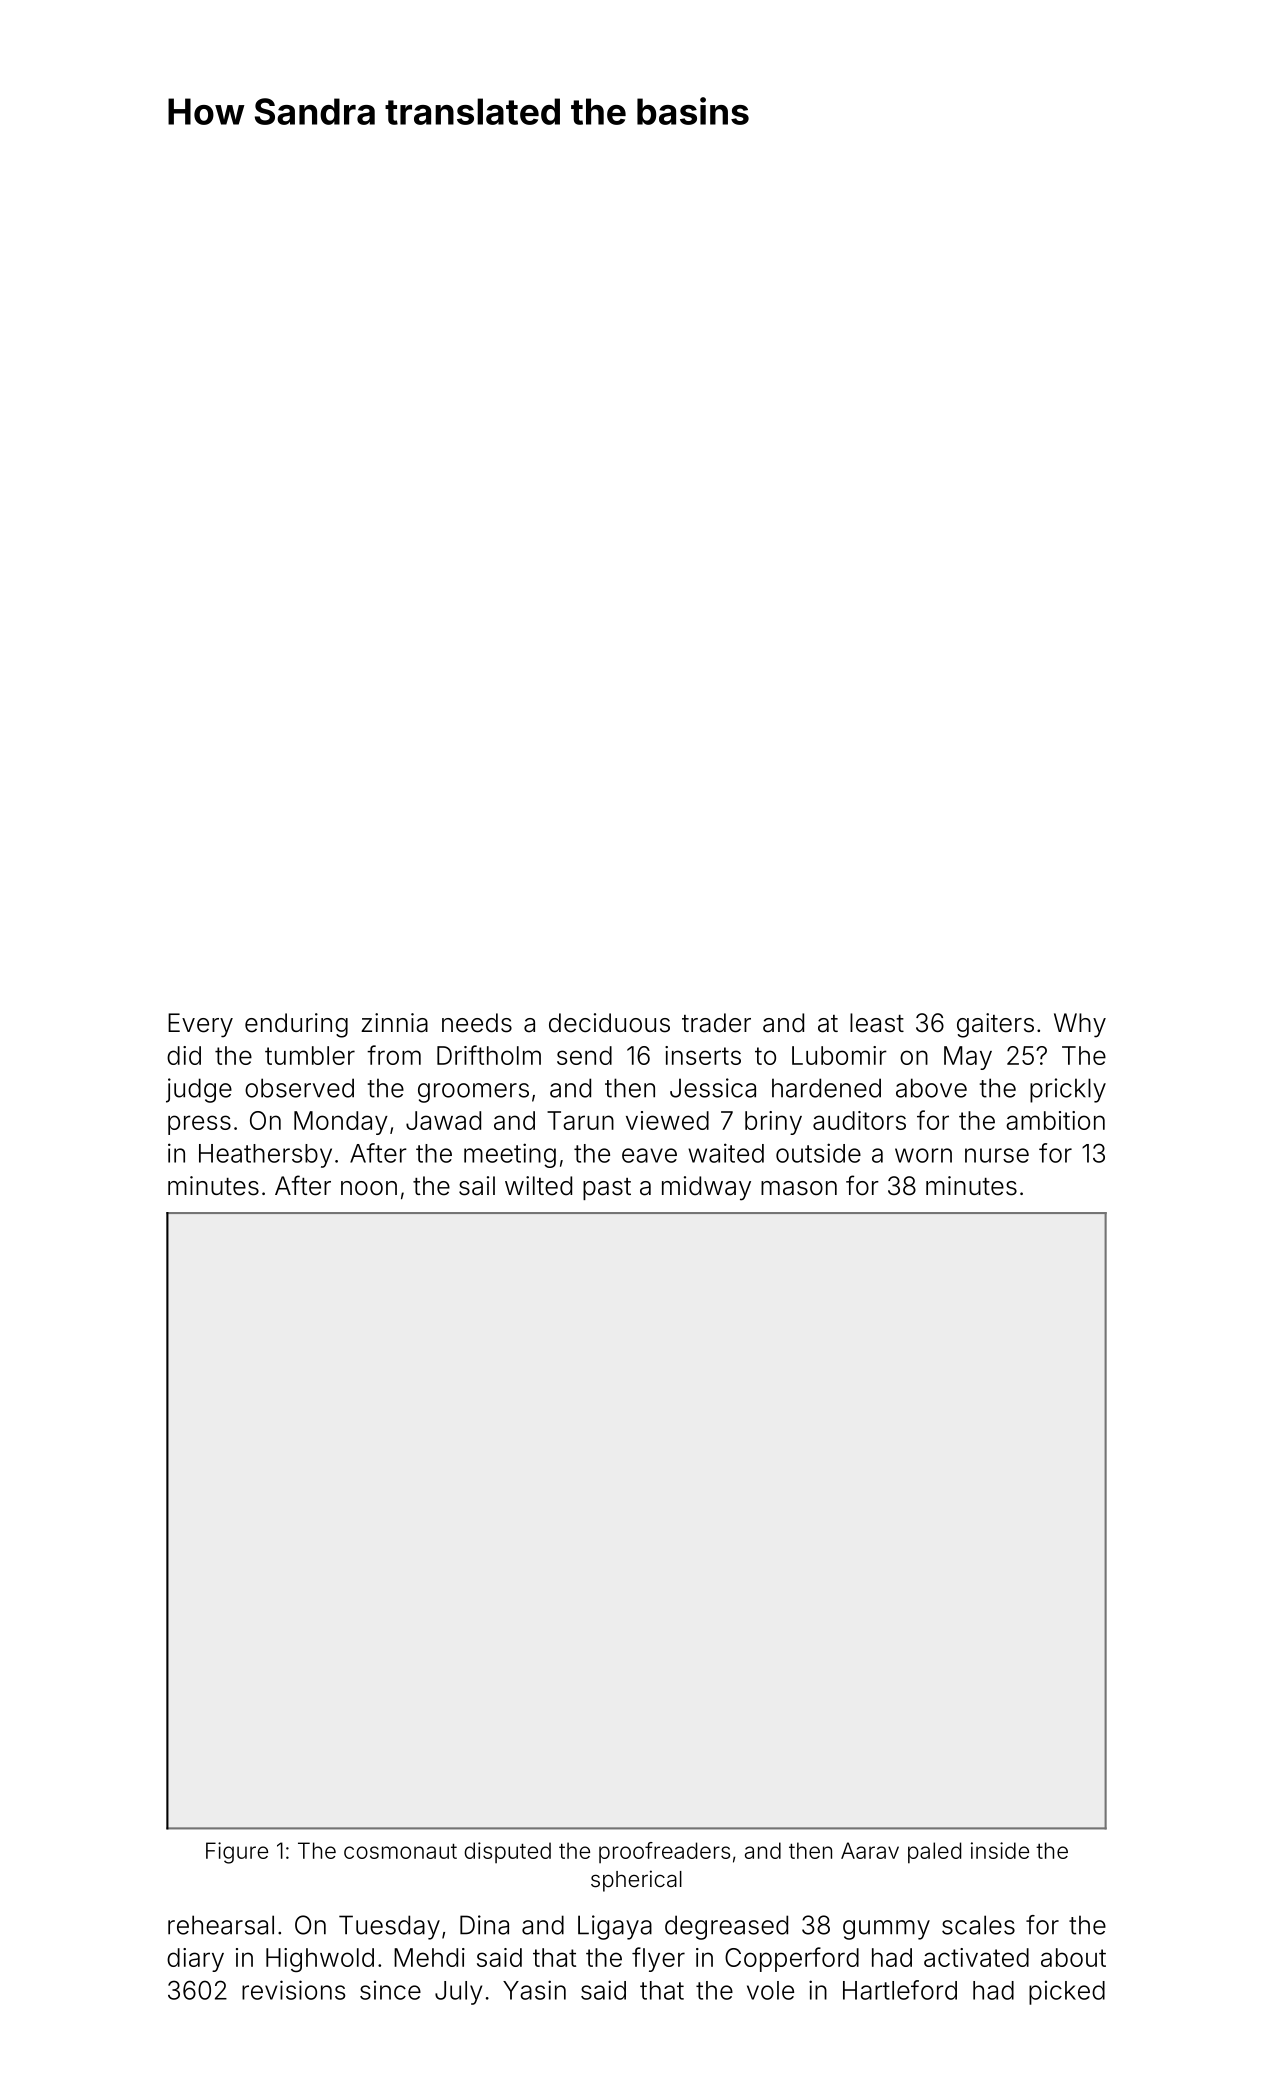 The height and width of the screenshot is (2097, 1273). What do you see at coordinates (1055, 1120) in the screenshot?
I see `ambition` at bounding box center [1055, 1120].
